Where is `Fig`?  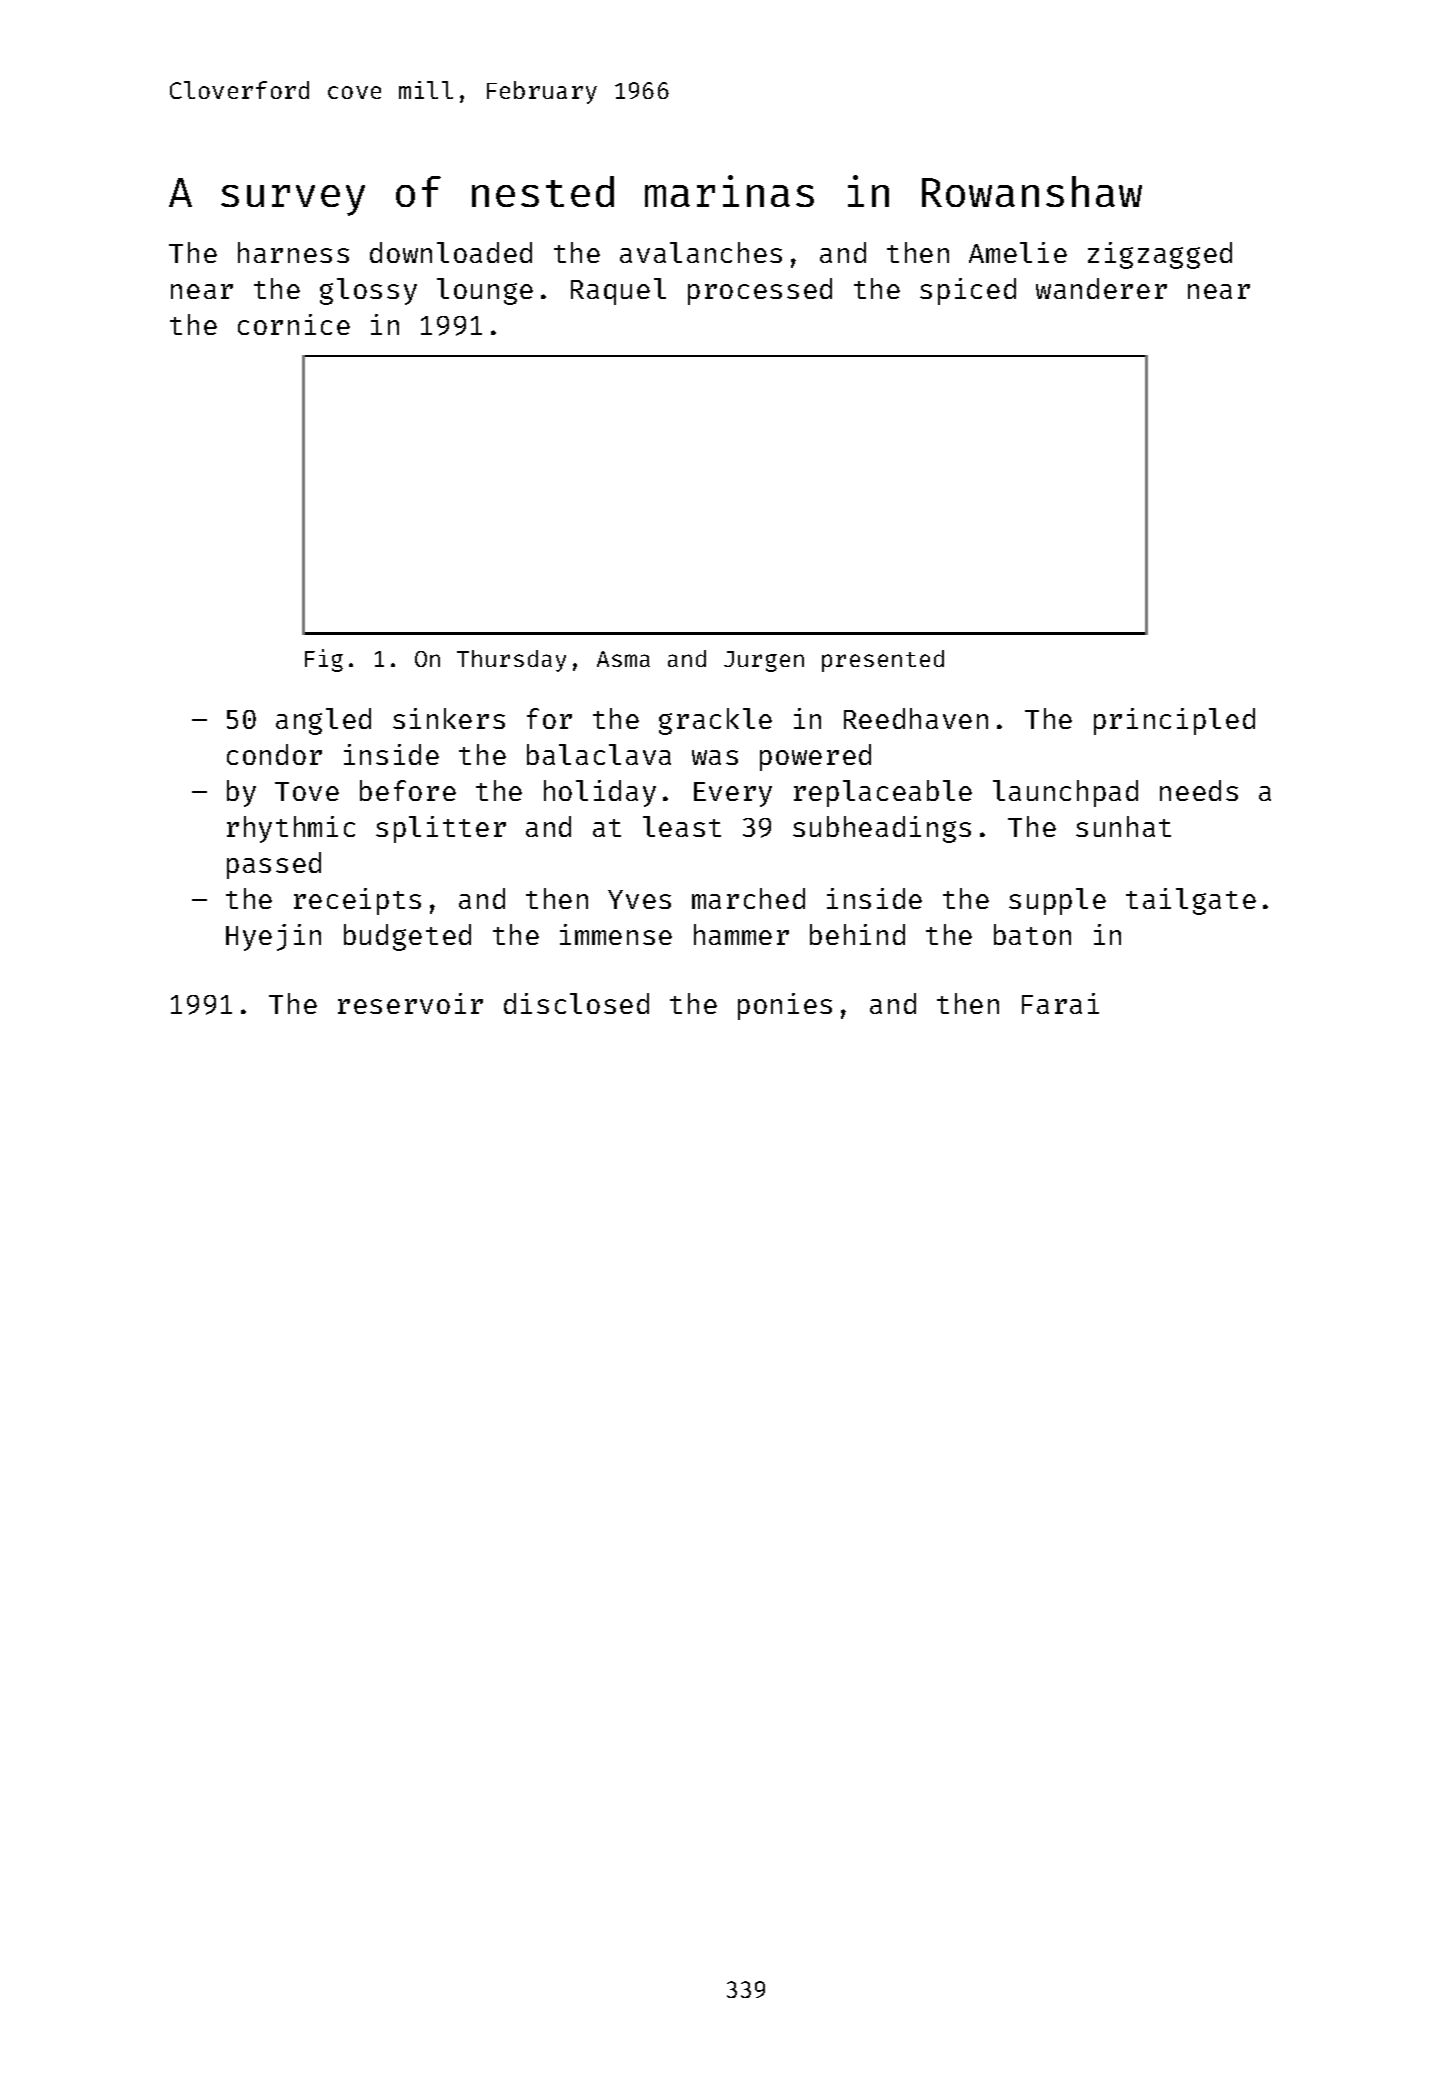 Fig is located at coordinates (324, 660).
